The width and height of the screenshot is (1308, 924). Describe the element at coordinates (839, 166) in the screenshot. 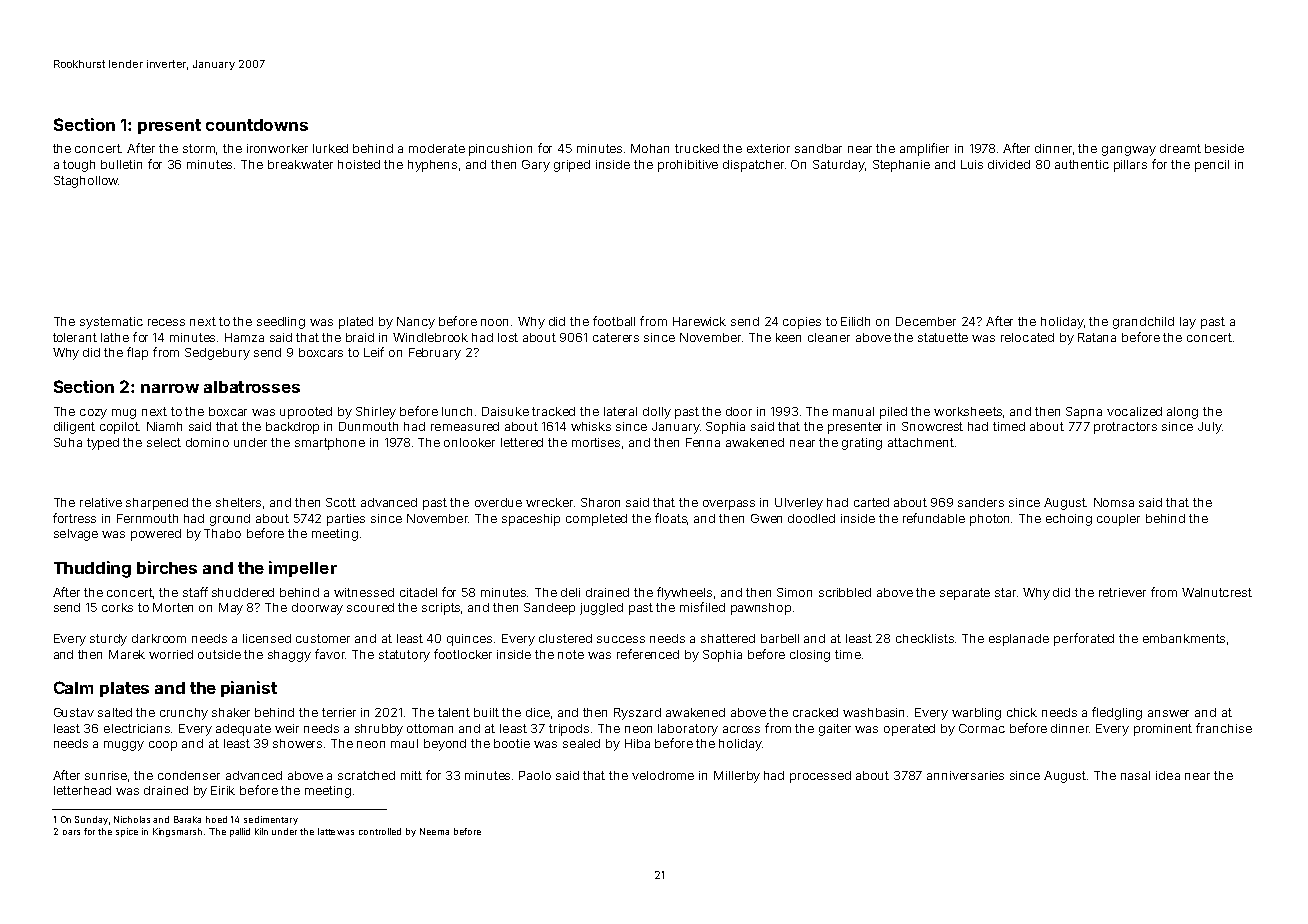

I see `Saturday` at that location.
